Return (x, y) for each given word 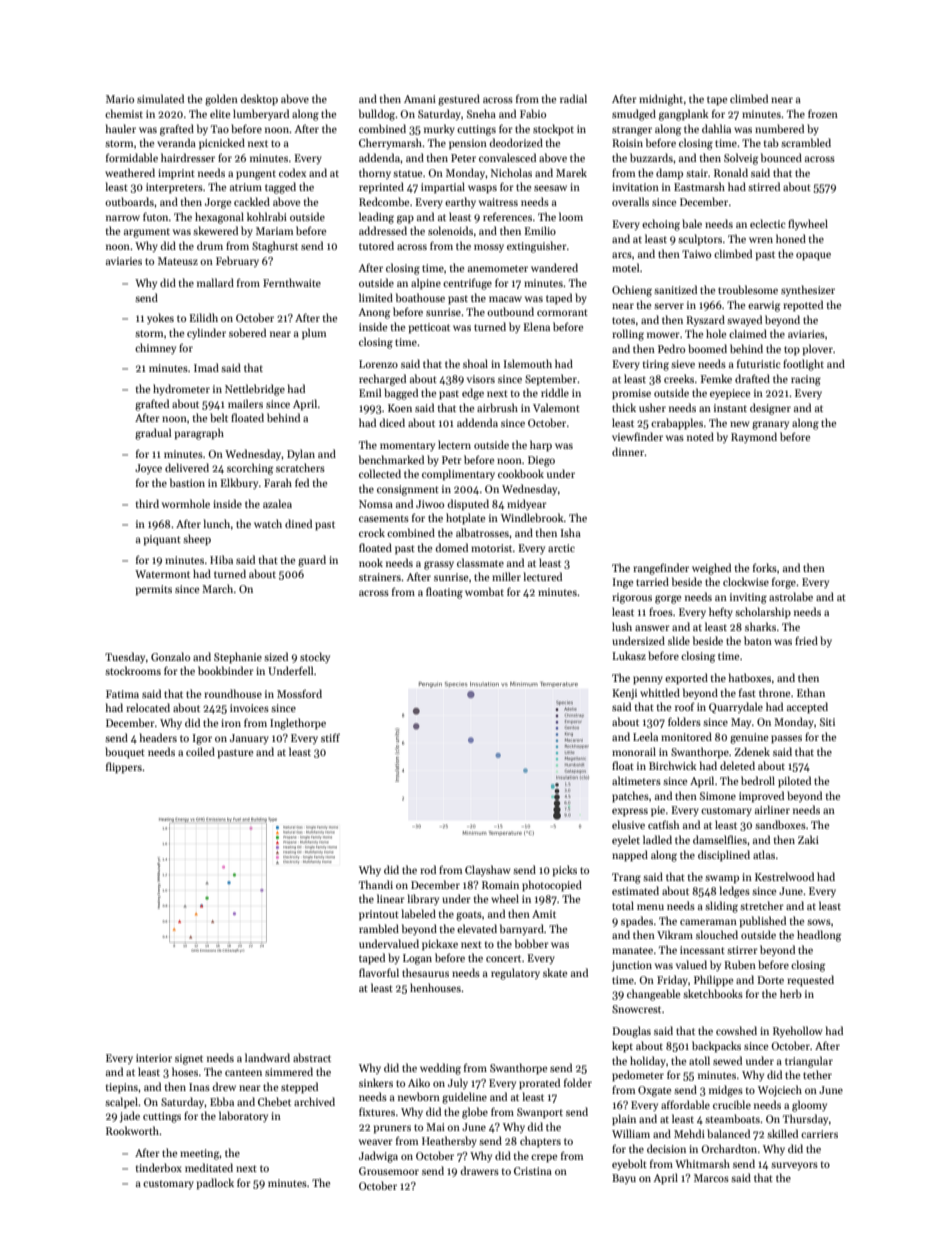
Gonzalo (170, 656)
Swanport (540, 1113)
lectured (543, 576)
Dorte (771, 980)
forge (784, 583)
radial (573, 98)
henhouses (435, 987)
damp (669, 173)
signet (189, 1059)
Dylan (301, 454)
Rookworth (132, 1130)
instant (730, 408)
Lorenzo (378, 364)
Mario (120, 99)
